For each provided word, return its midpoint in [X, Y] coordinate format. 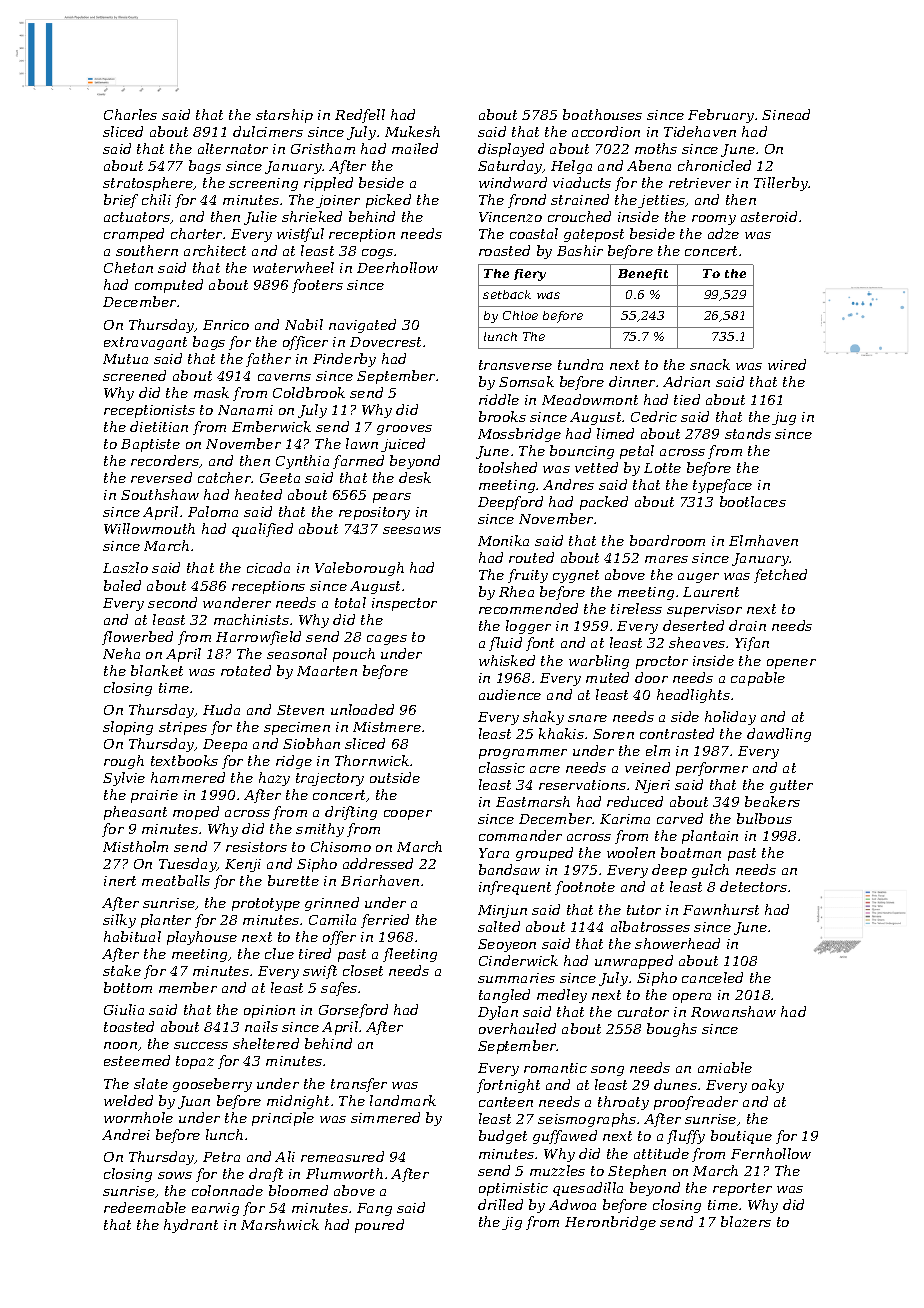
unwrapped [634, 962]
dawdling [779, 735]
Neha [121, 653]
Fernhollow [771, 1153]
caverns [284, 377]
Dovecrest [385, 342]
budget [503, 1137]
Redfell [360, 116]
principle [283, 1119]
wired [787, 364]
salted [499, 926]
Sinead [786, 114]
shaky [543, 718]
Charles [130, 114]
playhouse [202, 938]
